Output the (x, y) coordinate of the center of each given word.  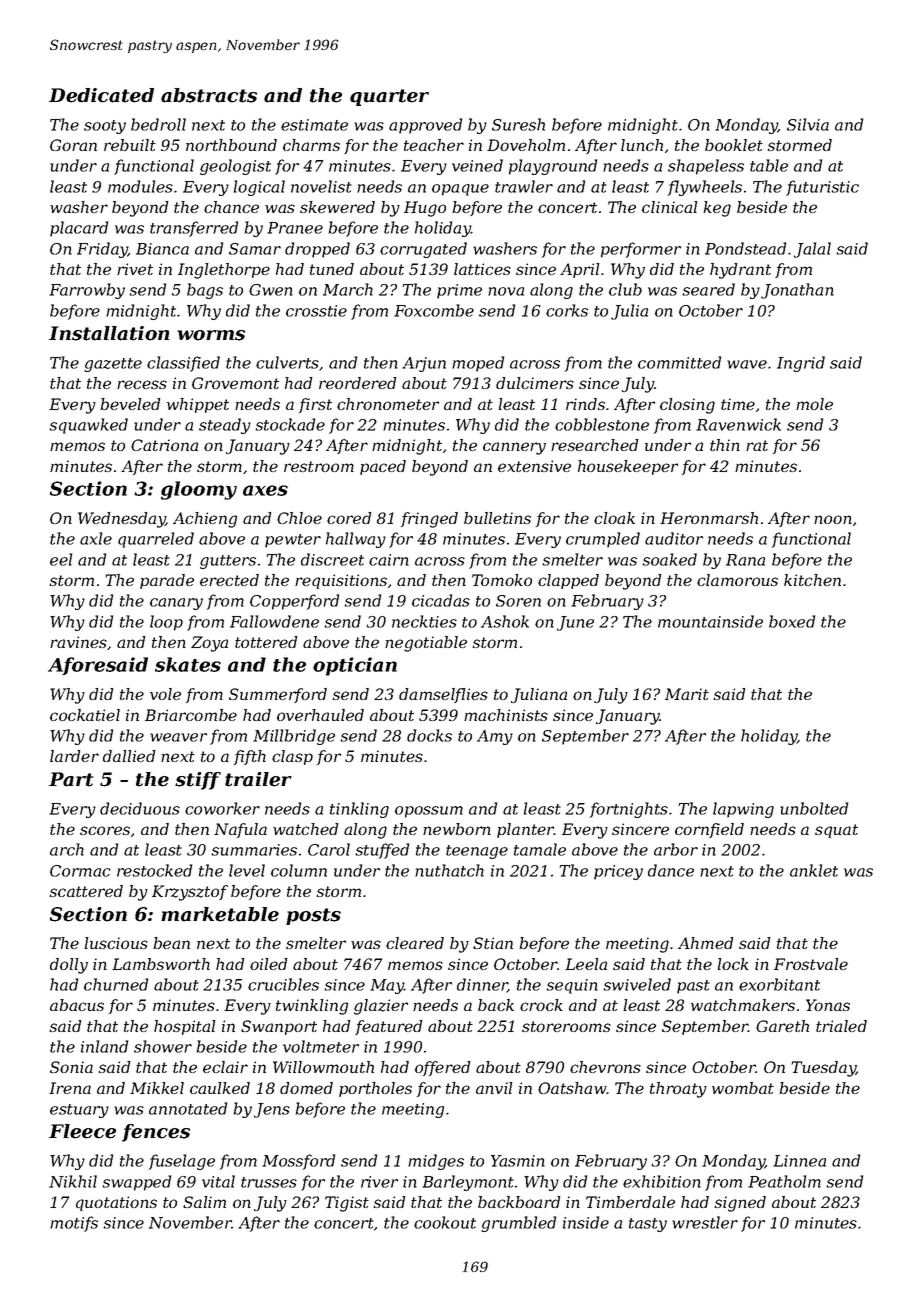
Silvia (808, 124)
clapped (568, 581)
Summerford (278, 695)
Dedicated (101, 95)
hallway (356, 540)
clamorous (737, 580)
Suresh (518, 124)
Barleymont (468, 1183)
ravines (78, 642)
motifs (74, 1224)
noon (833, 519)
